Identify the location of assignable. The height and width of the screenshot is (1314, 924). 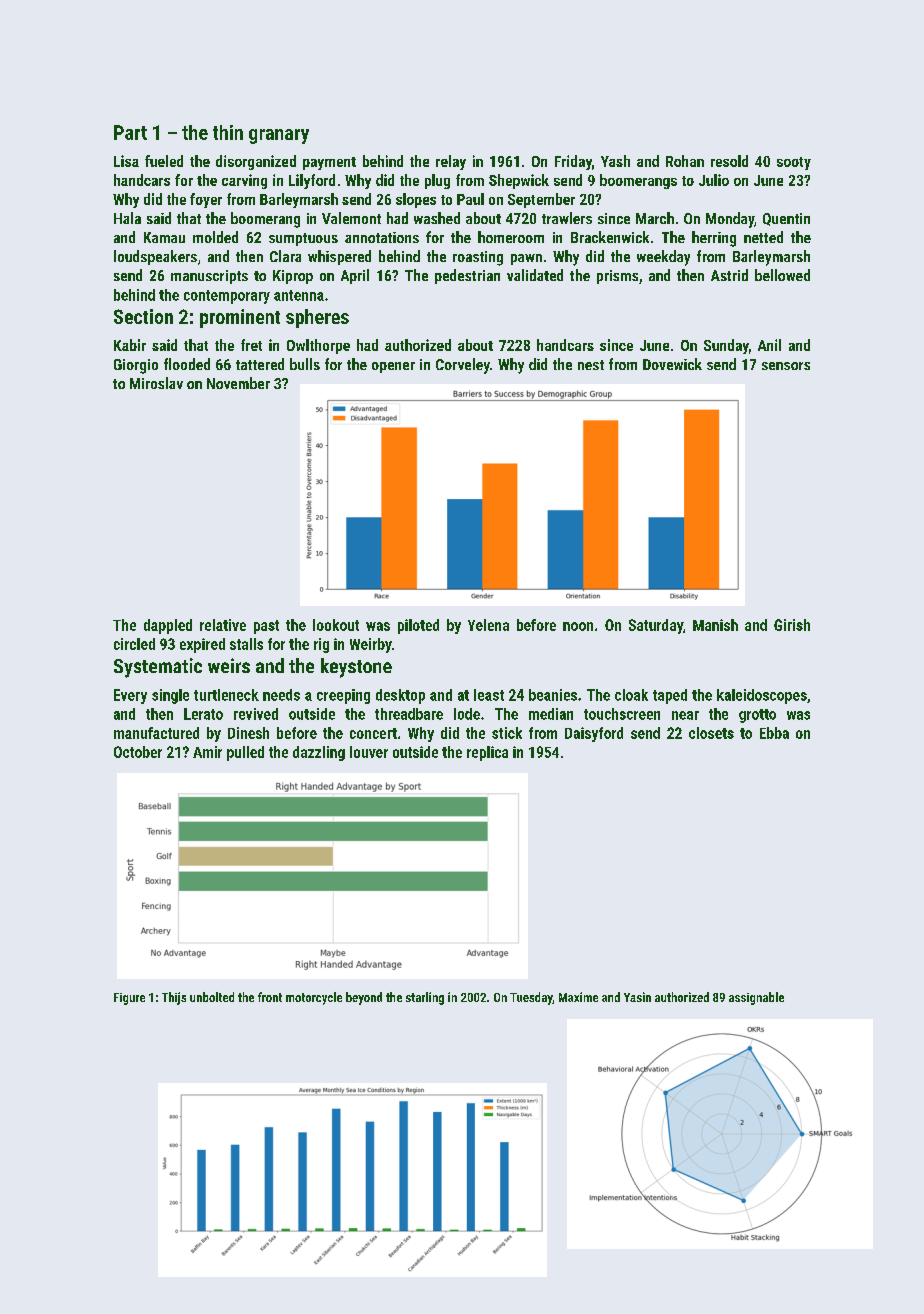
(756, 998).
